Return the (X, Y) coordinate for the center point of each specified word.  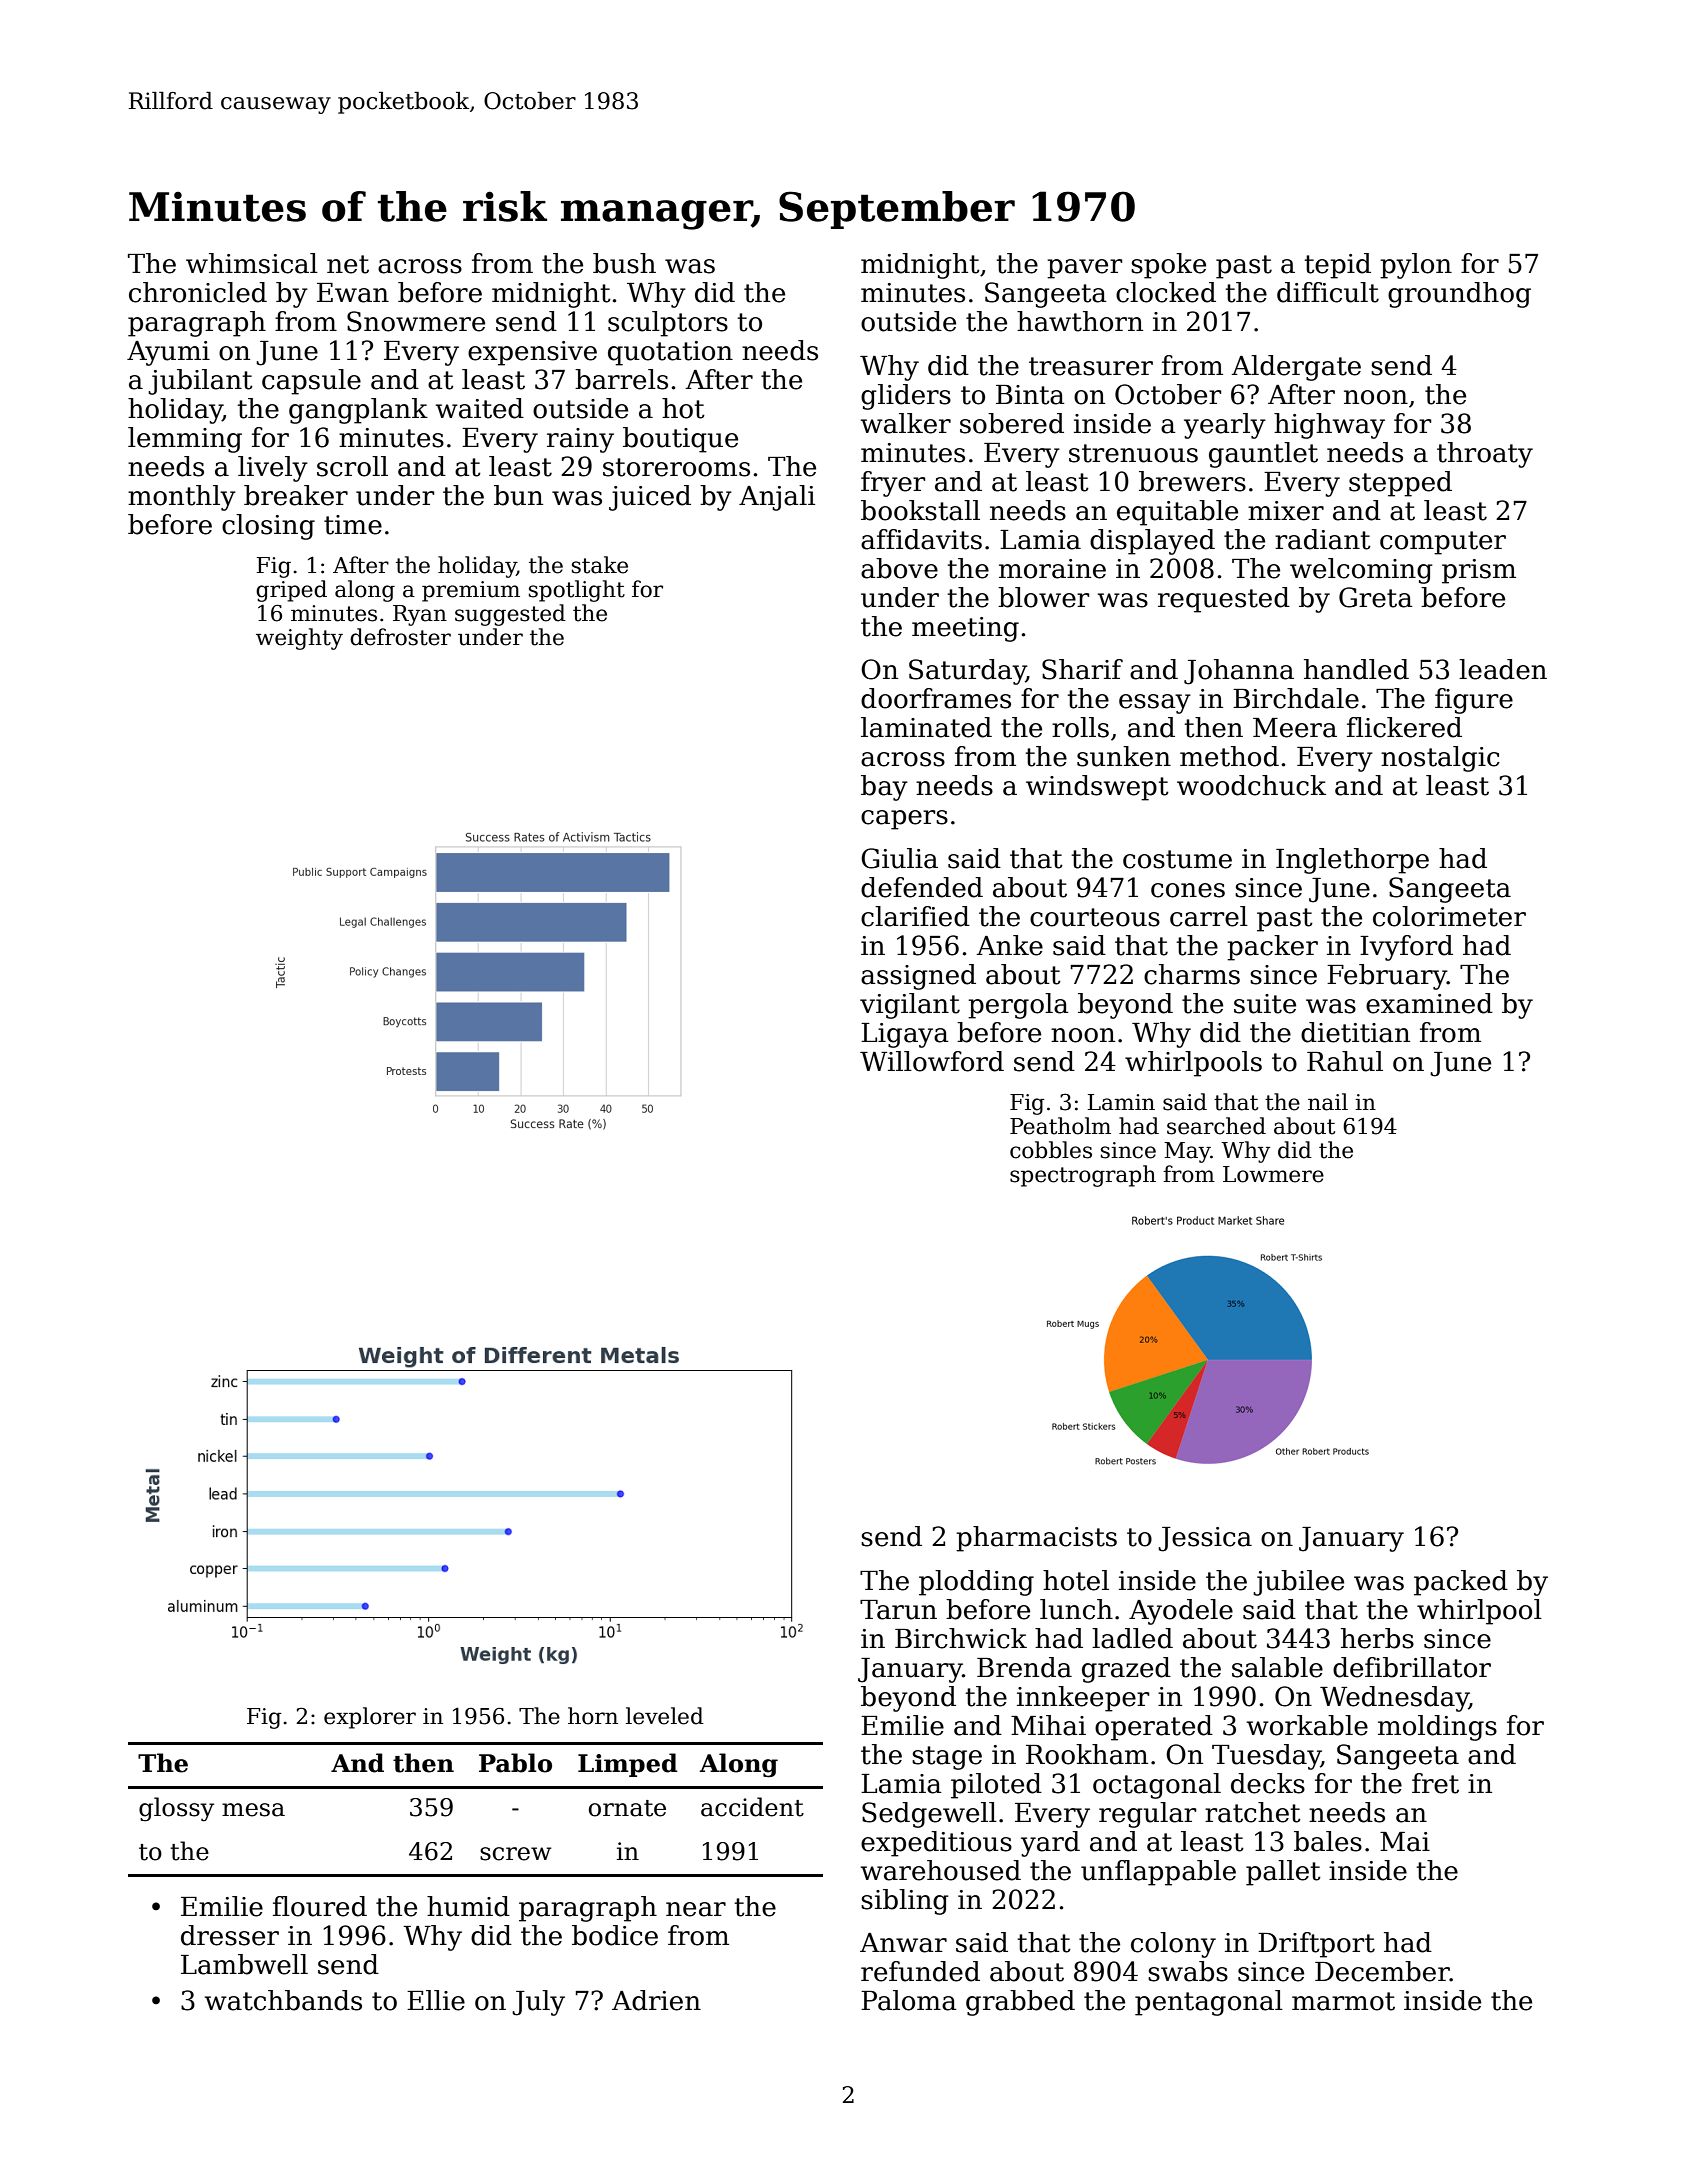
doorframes (936, 698)
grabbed (1020, 2003)
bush (624, 263)
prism (1479, 571)
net (348, 264)
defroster (400, 637)
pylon (1416, 266)
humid (468, 1906)
